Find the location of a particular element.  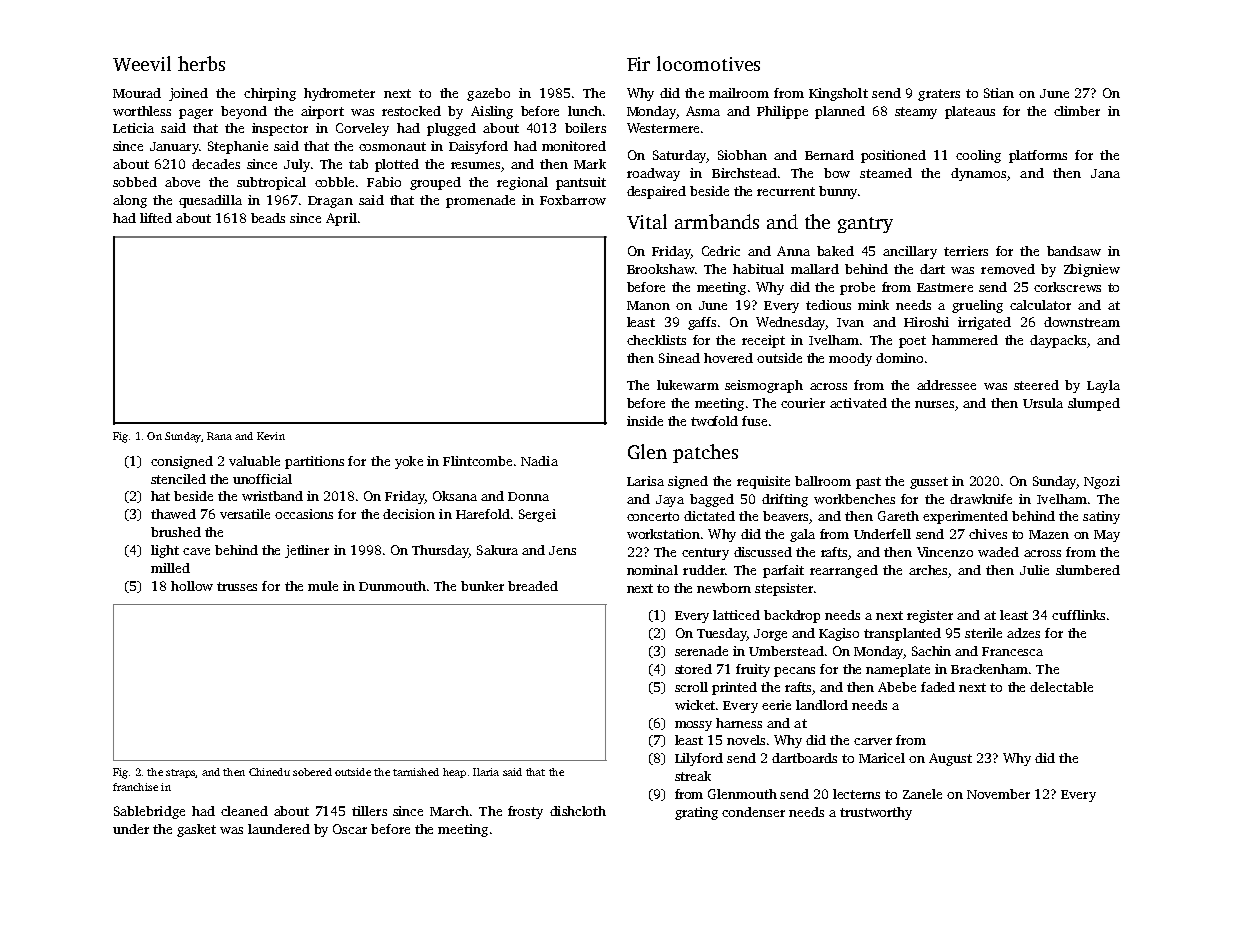

terriers is located at coordinates (966, 251).
